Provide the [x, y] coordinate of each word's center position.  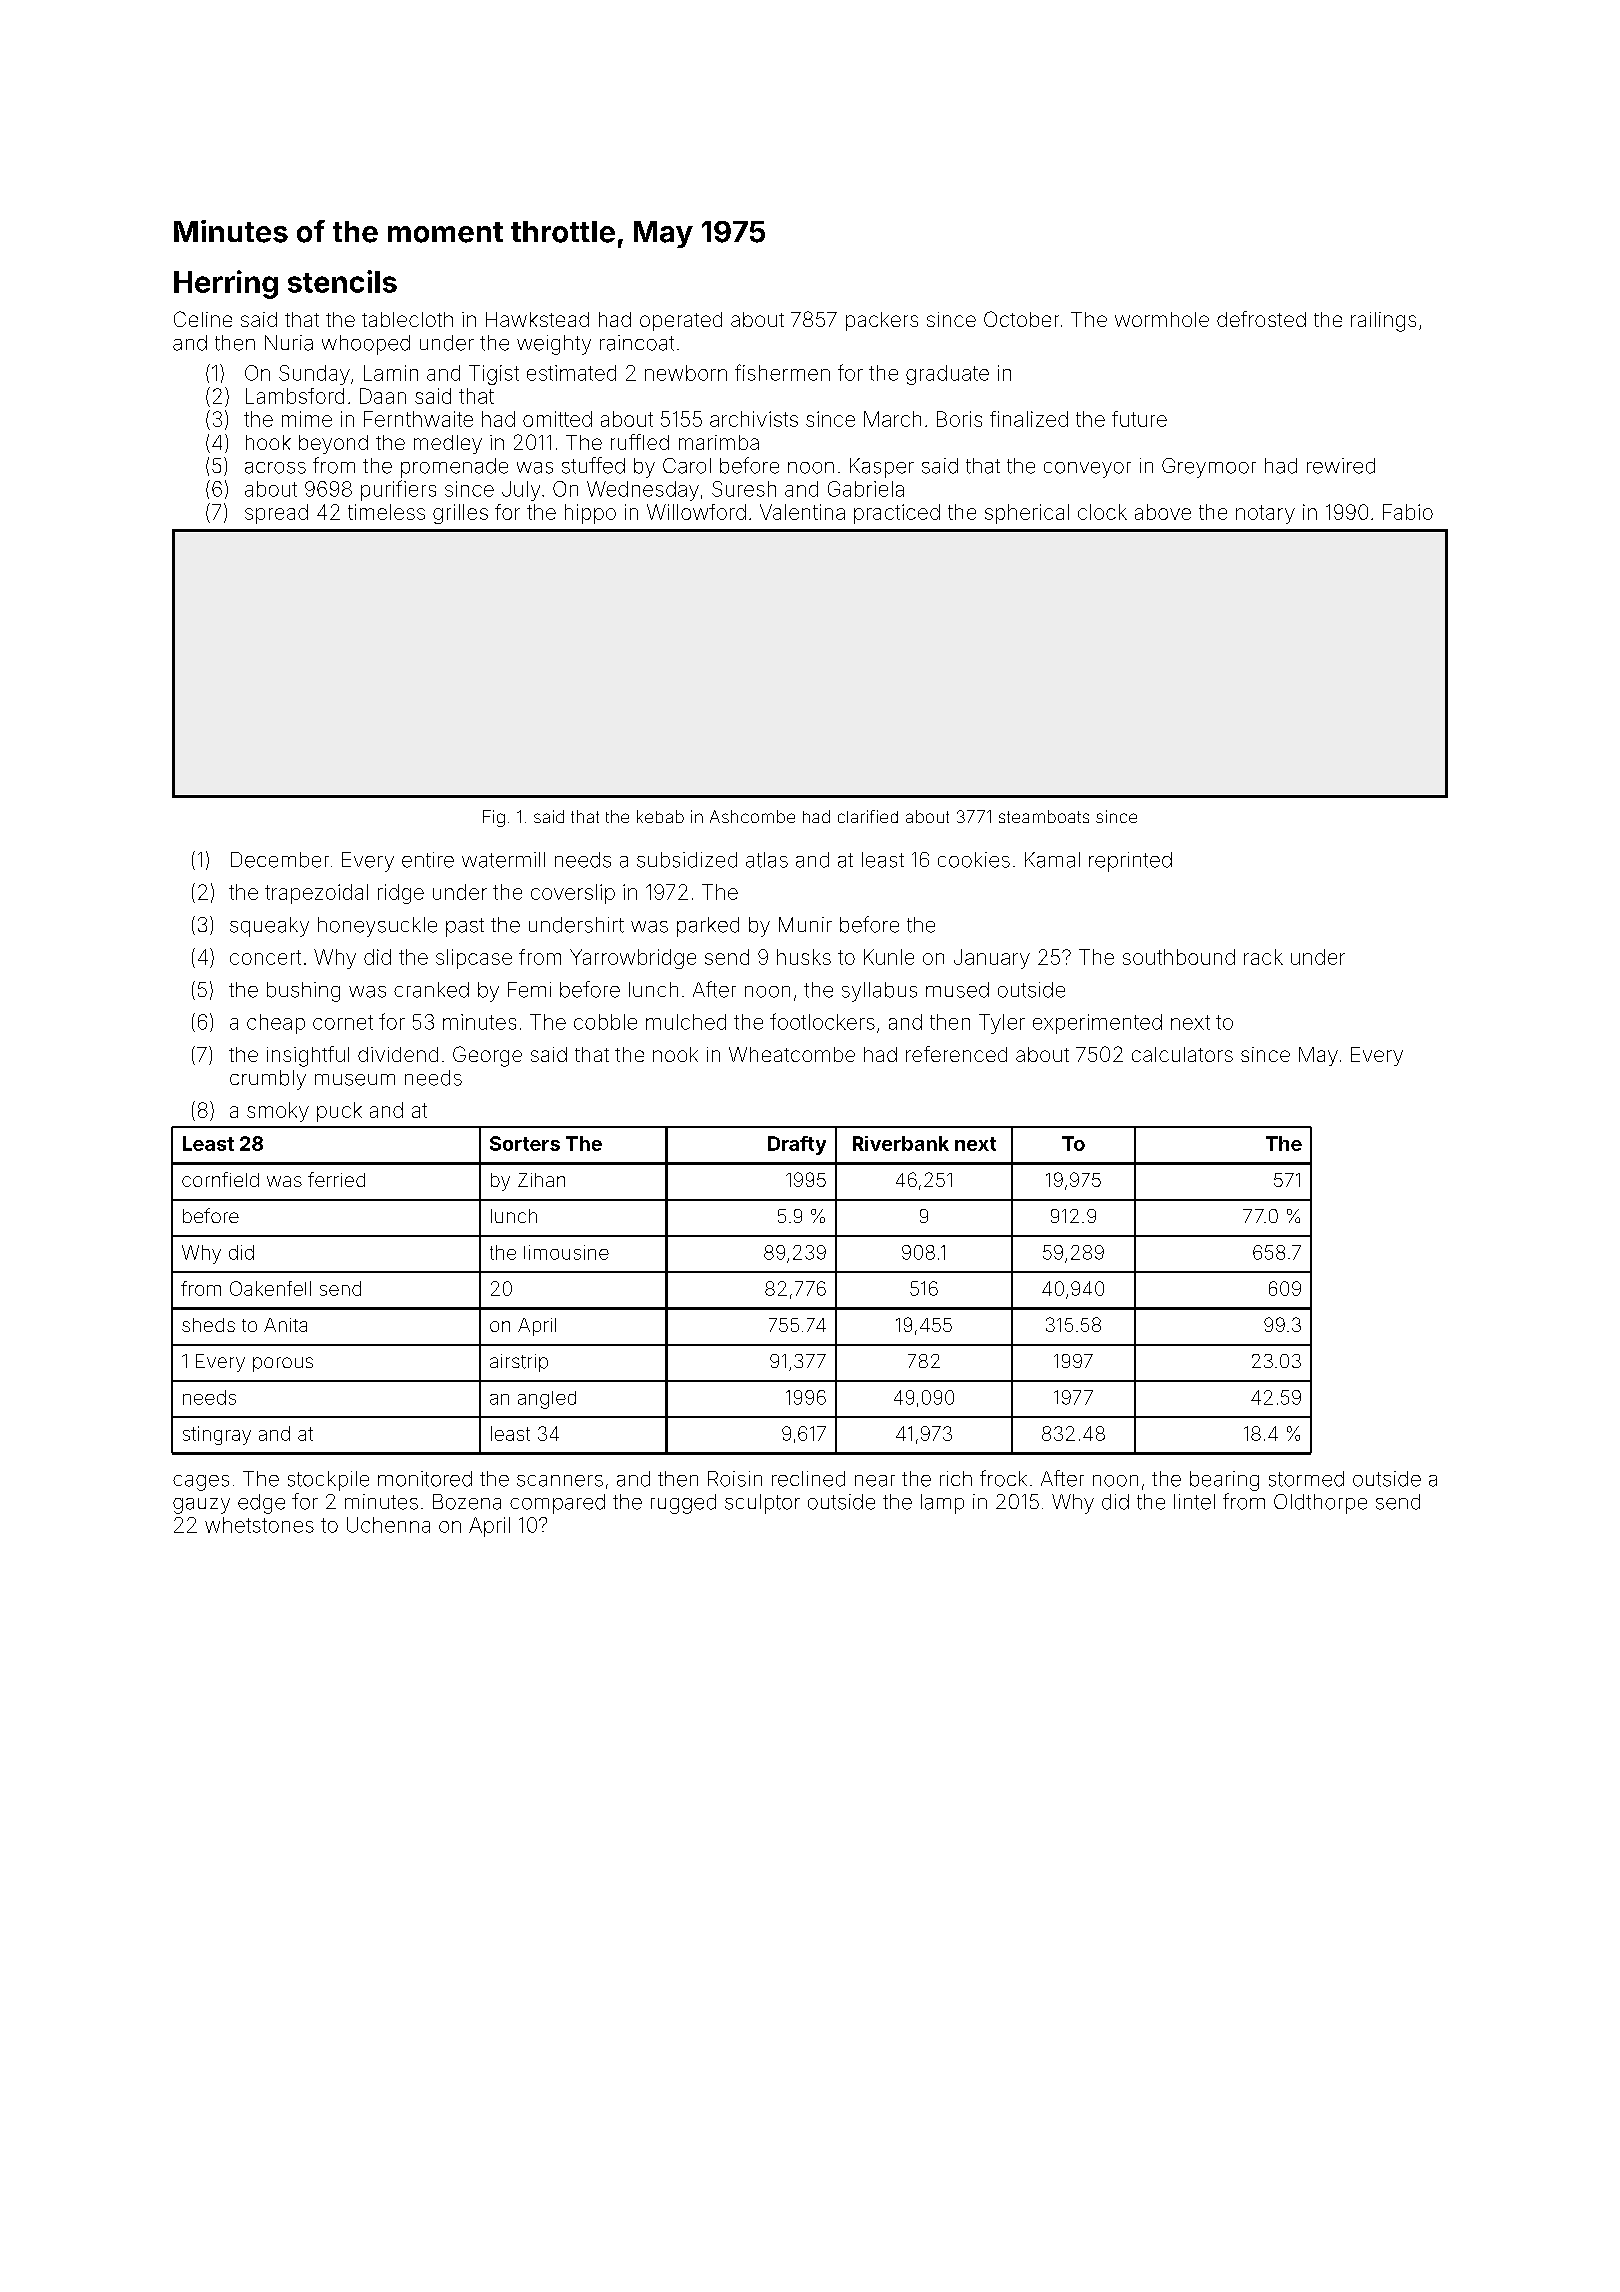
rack [1263, 957]
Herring [226, 284]
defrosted [1261, 319]
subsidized [687, 860]
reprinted [1130, 862]
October [1021, 319]
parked [708, 927]
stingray [217, 1435]
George [487, 1056]
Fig [494, 818]
